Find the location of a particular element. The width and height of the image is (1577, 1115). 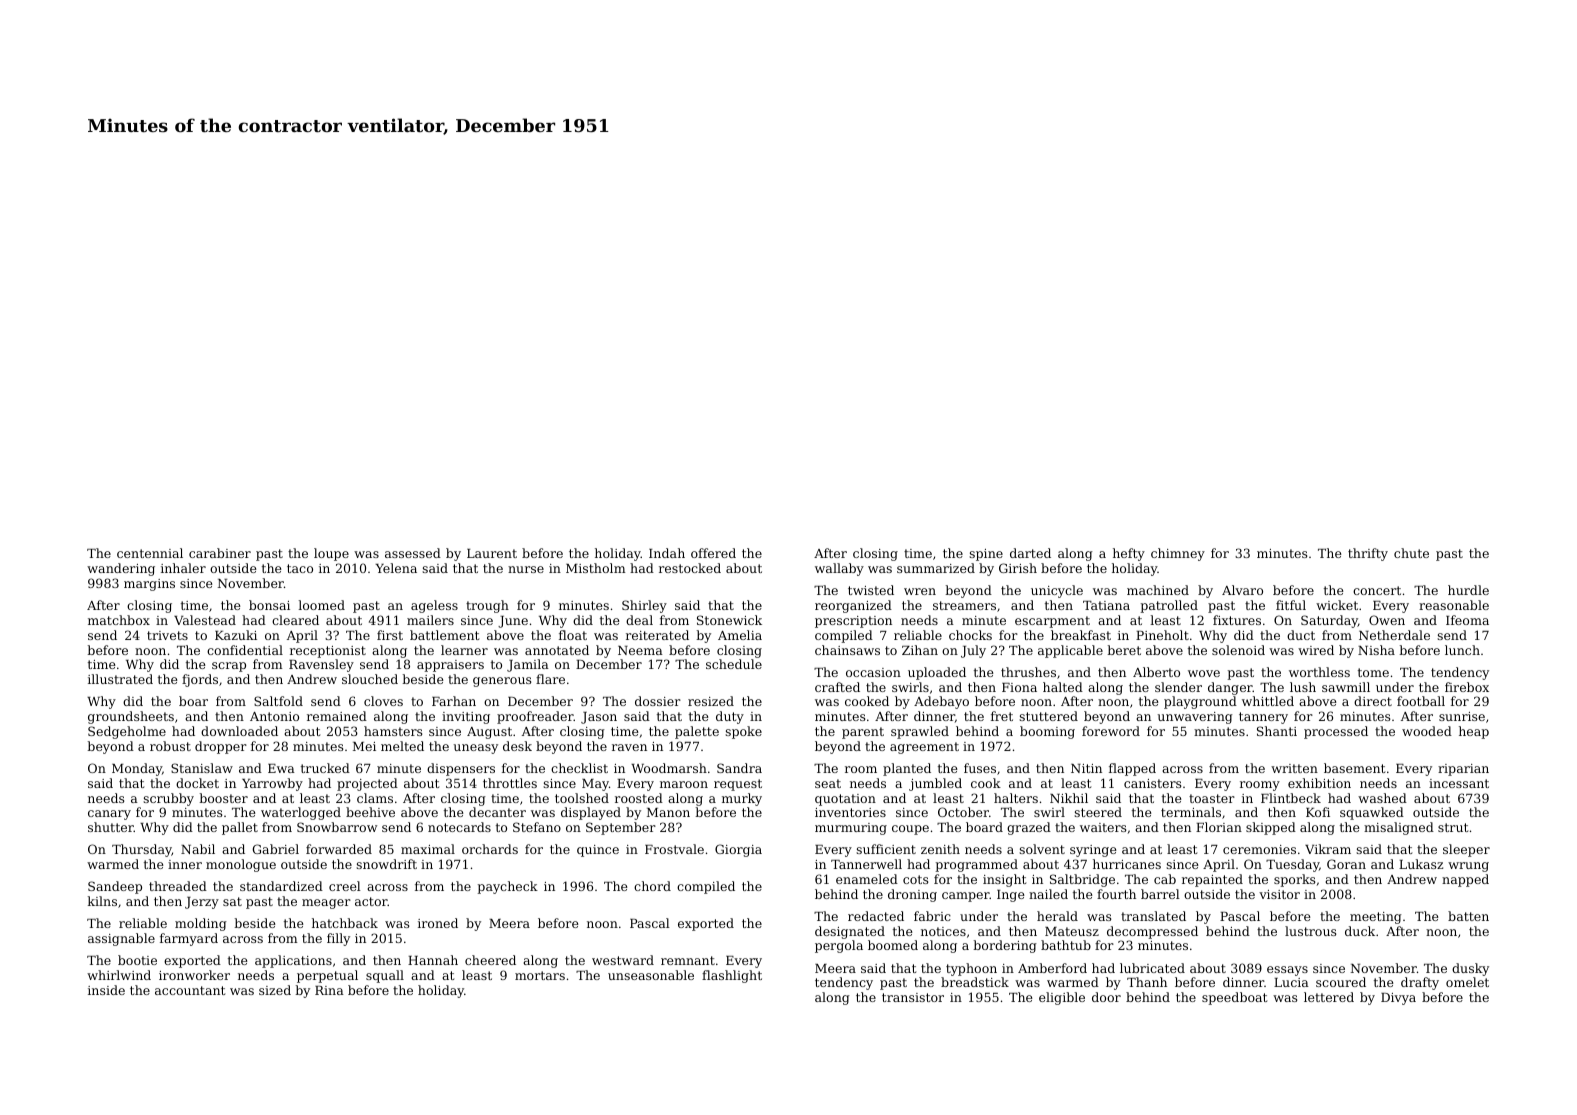

robust is located at coordinates (170, 746).
